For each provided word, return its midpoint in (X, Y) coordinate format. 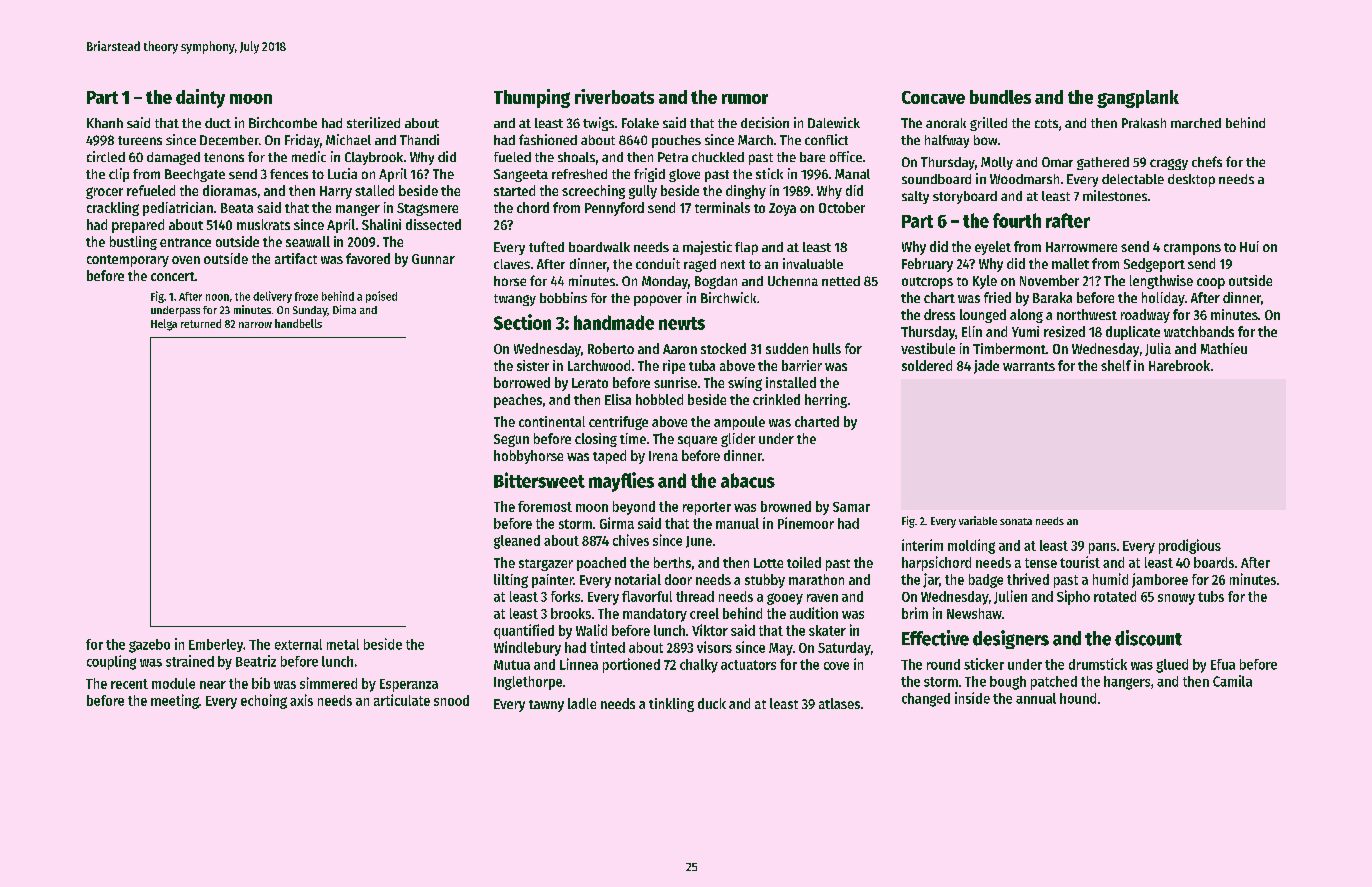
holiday (1163, 299)
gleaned (517, 542)
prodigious (1190, 546)
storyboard (965, 197)
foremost (545, 506)
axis (301, 700)
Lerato (590, 383)
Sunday (310, 311)
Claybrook (374, 158)
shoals (576, 157)
